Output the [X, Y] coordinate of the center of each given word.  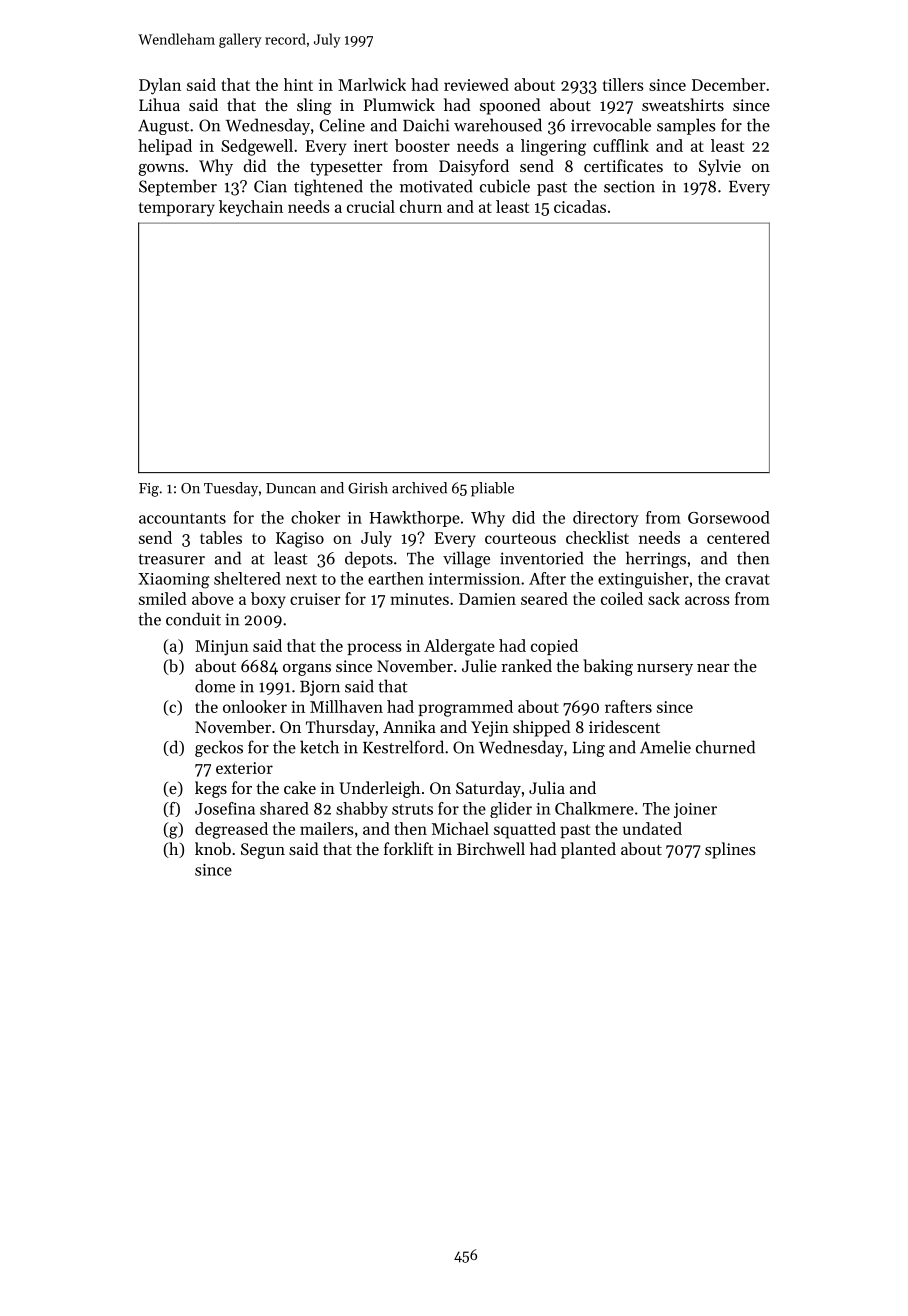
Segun [263, 851]
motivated [436, 186]
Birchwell [491, 848]
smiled [163, 598]
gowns [161, 170]
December [729, 84]
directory [606, 519]
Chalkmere [594, 808]
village [466, 559]
